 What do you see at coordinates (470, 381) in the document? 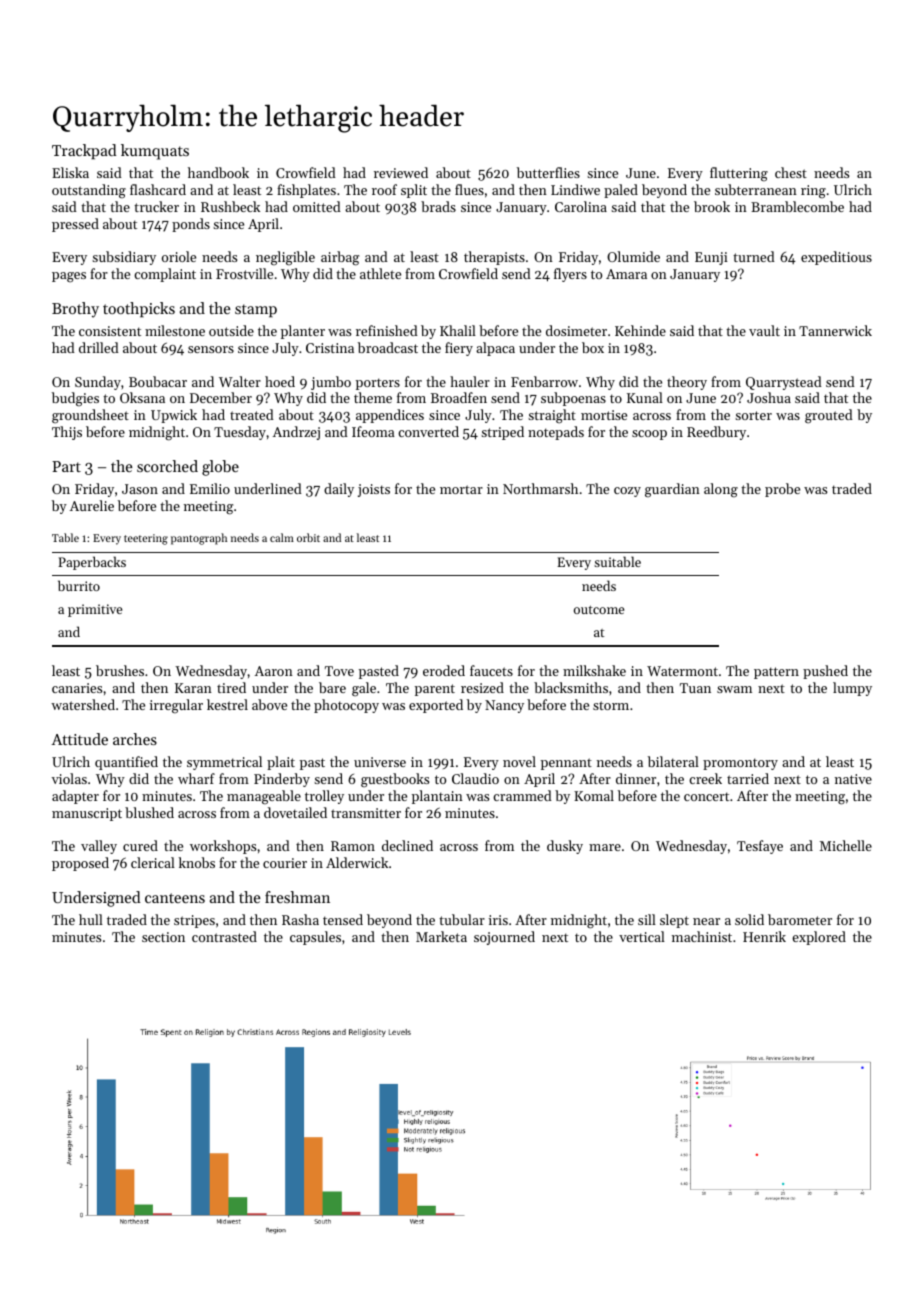
I see `hauler` at bounding box center [470, 381].
